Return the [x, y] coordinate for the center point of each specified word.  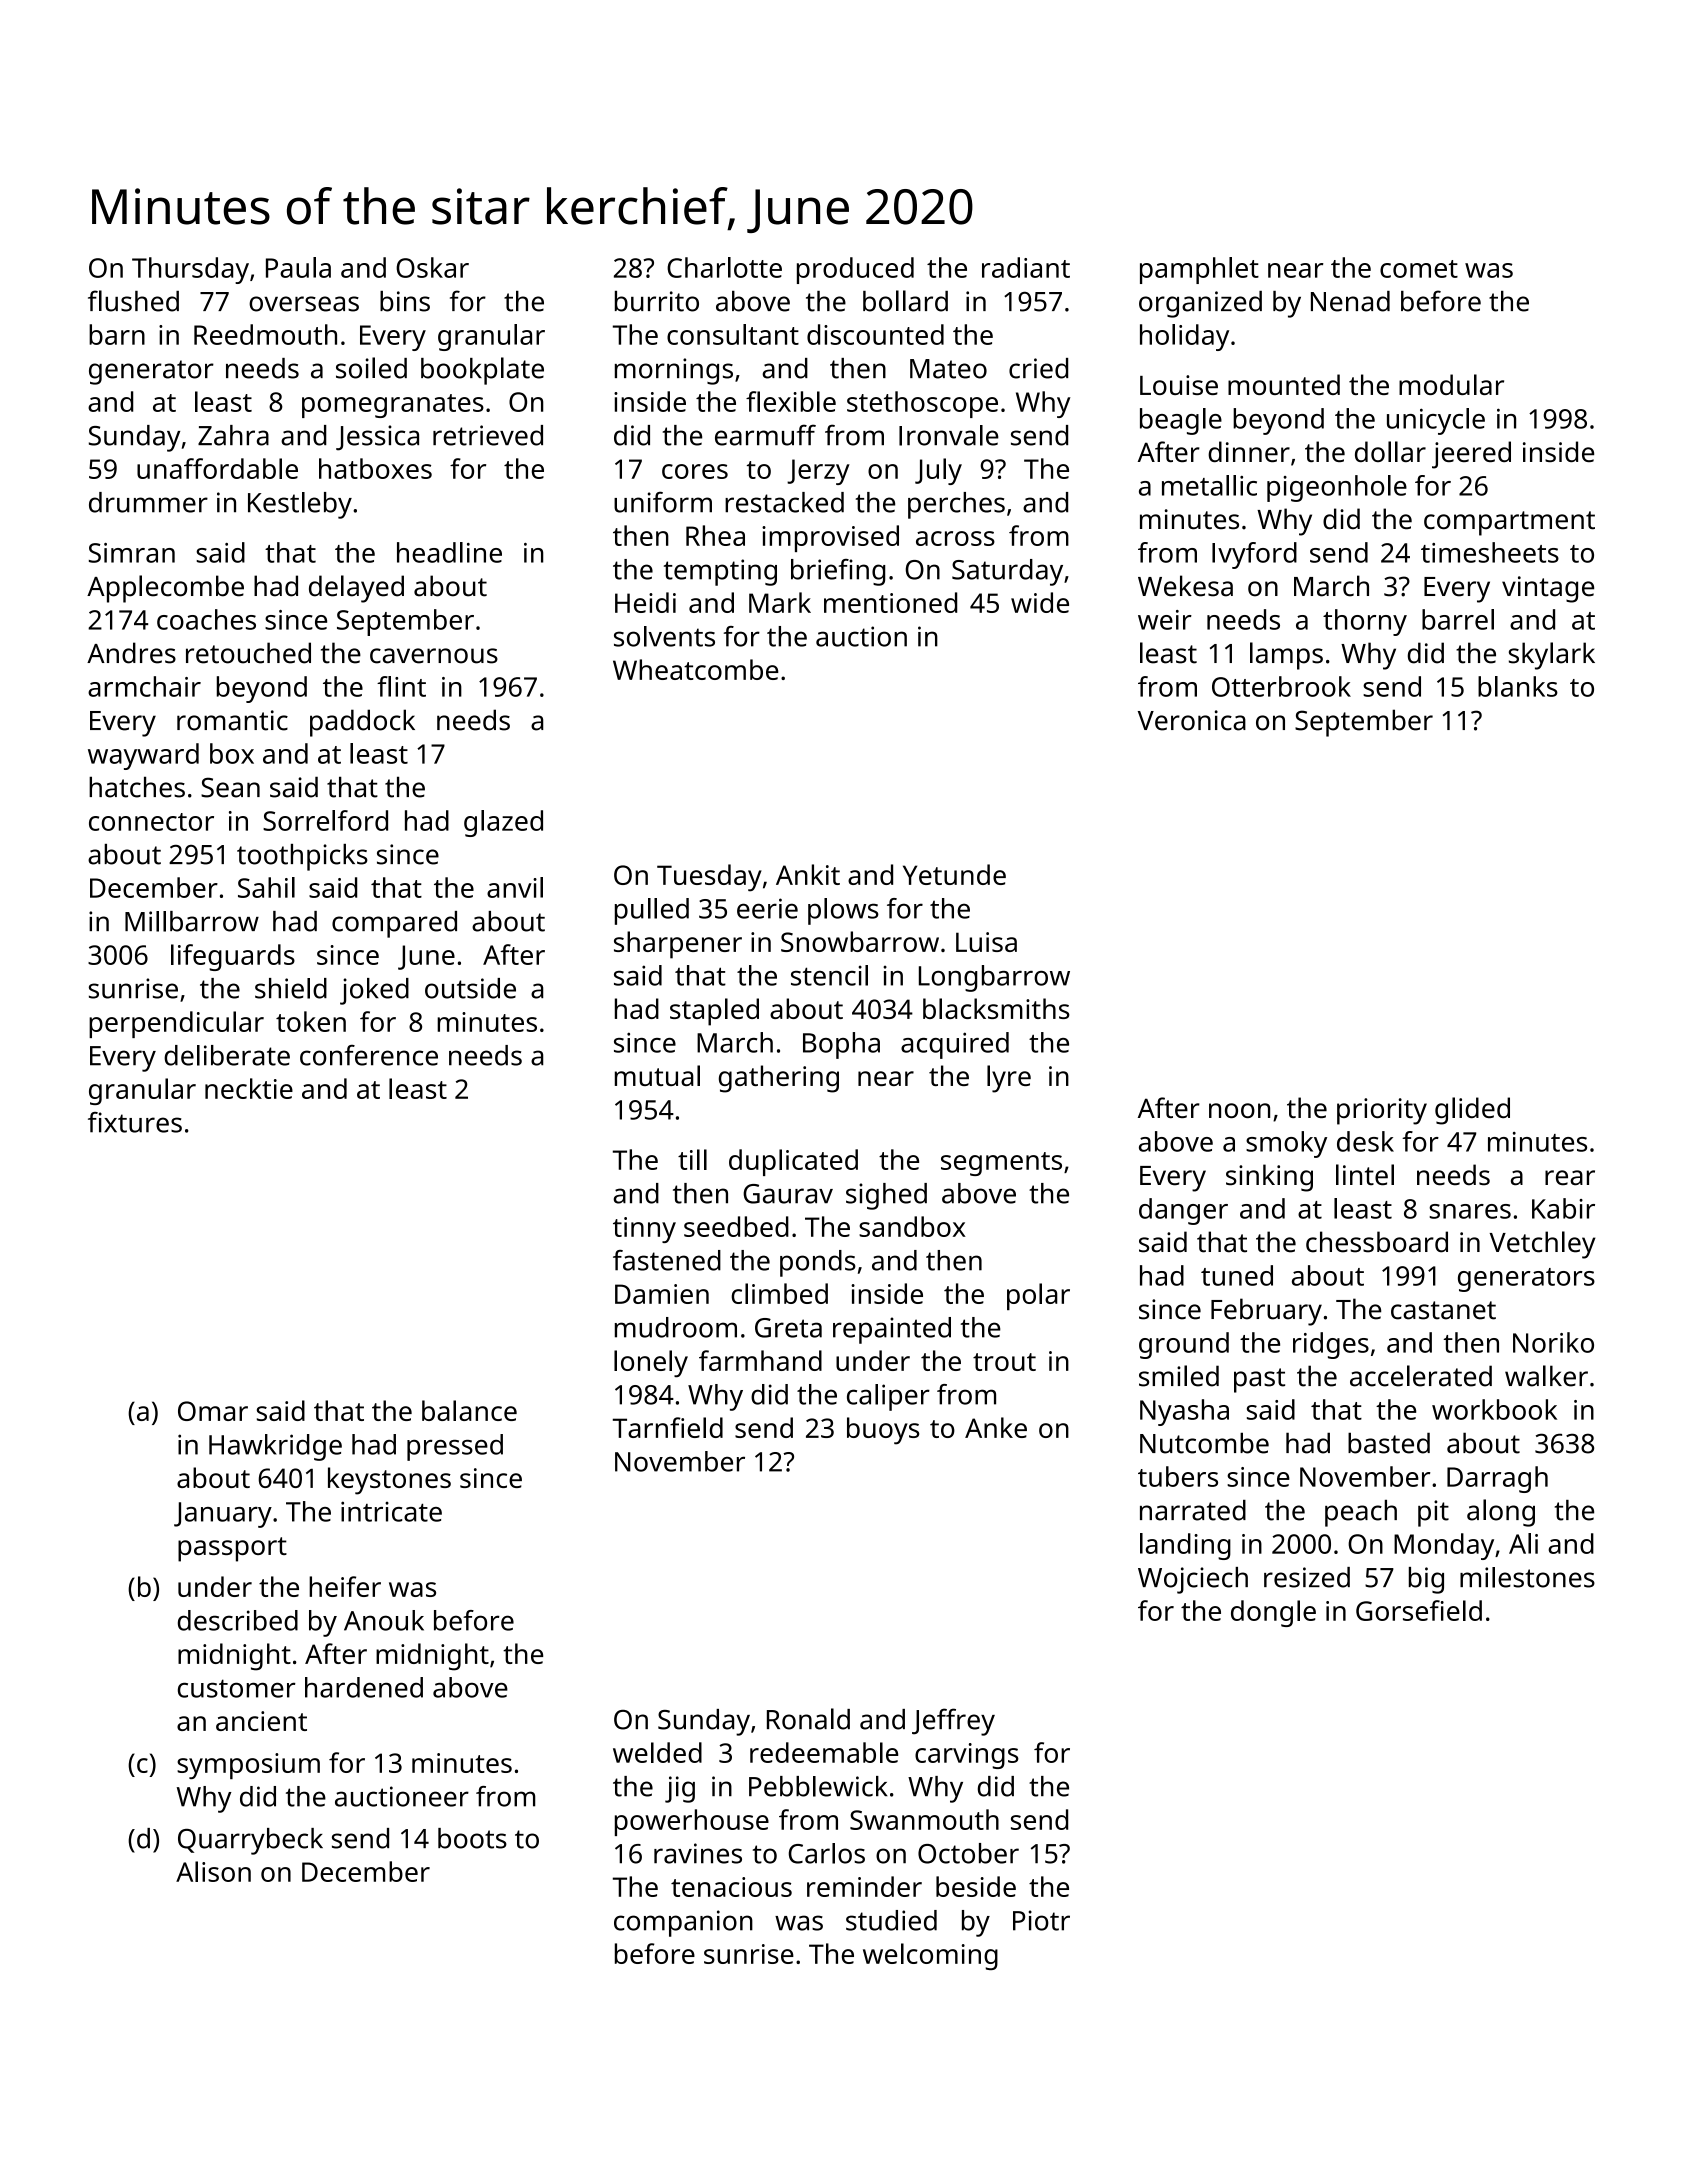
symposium [248, 1766]
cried [1038, 368]
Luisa [986, 942]
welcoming [930, 1956]
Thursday [190, 270]
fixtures [135, 1122]
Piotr [1041, 1920]
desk [1365, 1141]
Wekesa [1185, 586]
